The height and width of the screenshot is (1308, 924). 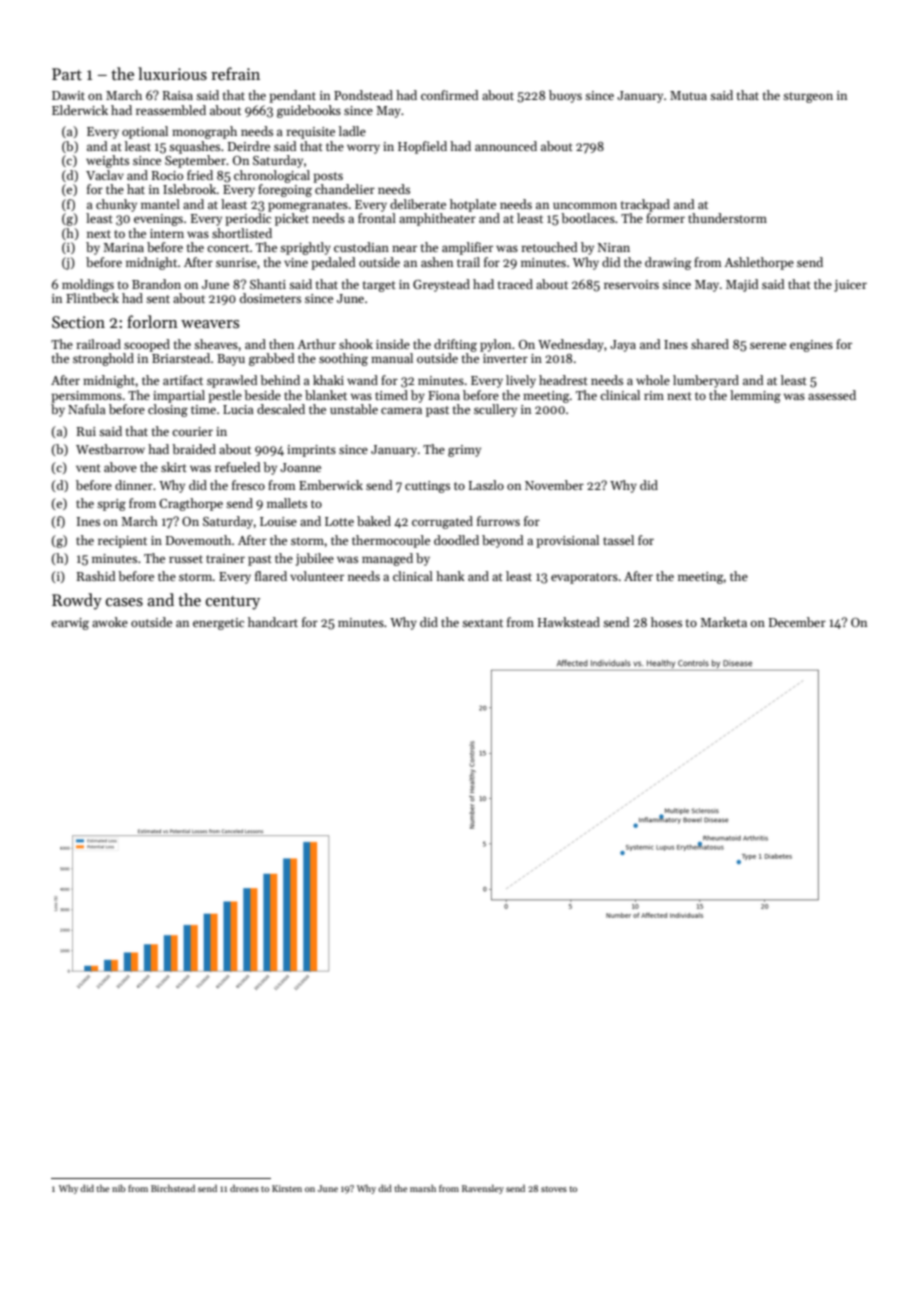 What do you see at coordinates (554, 1189) in the screenshot?
I see `stoves` at bounding box center [554, 1189].
